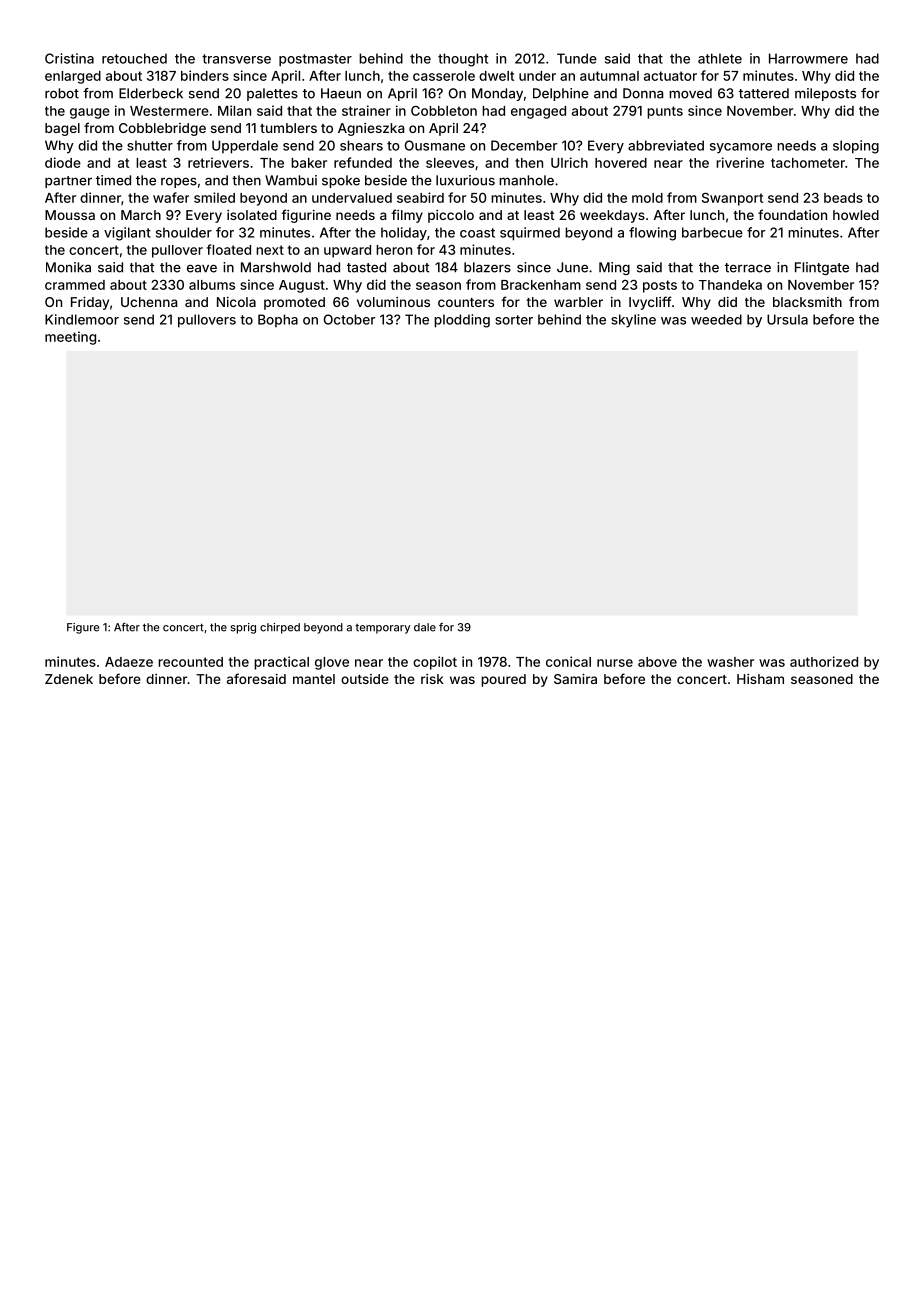 This page has height=1308, width=924. Describe the element at coordinates (764, 93) in the page. I see `tattered` at that location.
